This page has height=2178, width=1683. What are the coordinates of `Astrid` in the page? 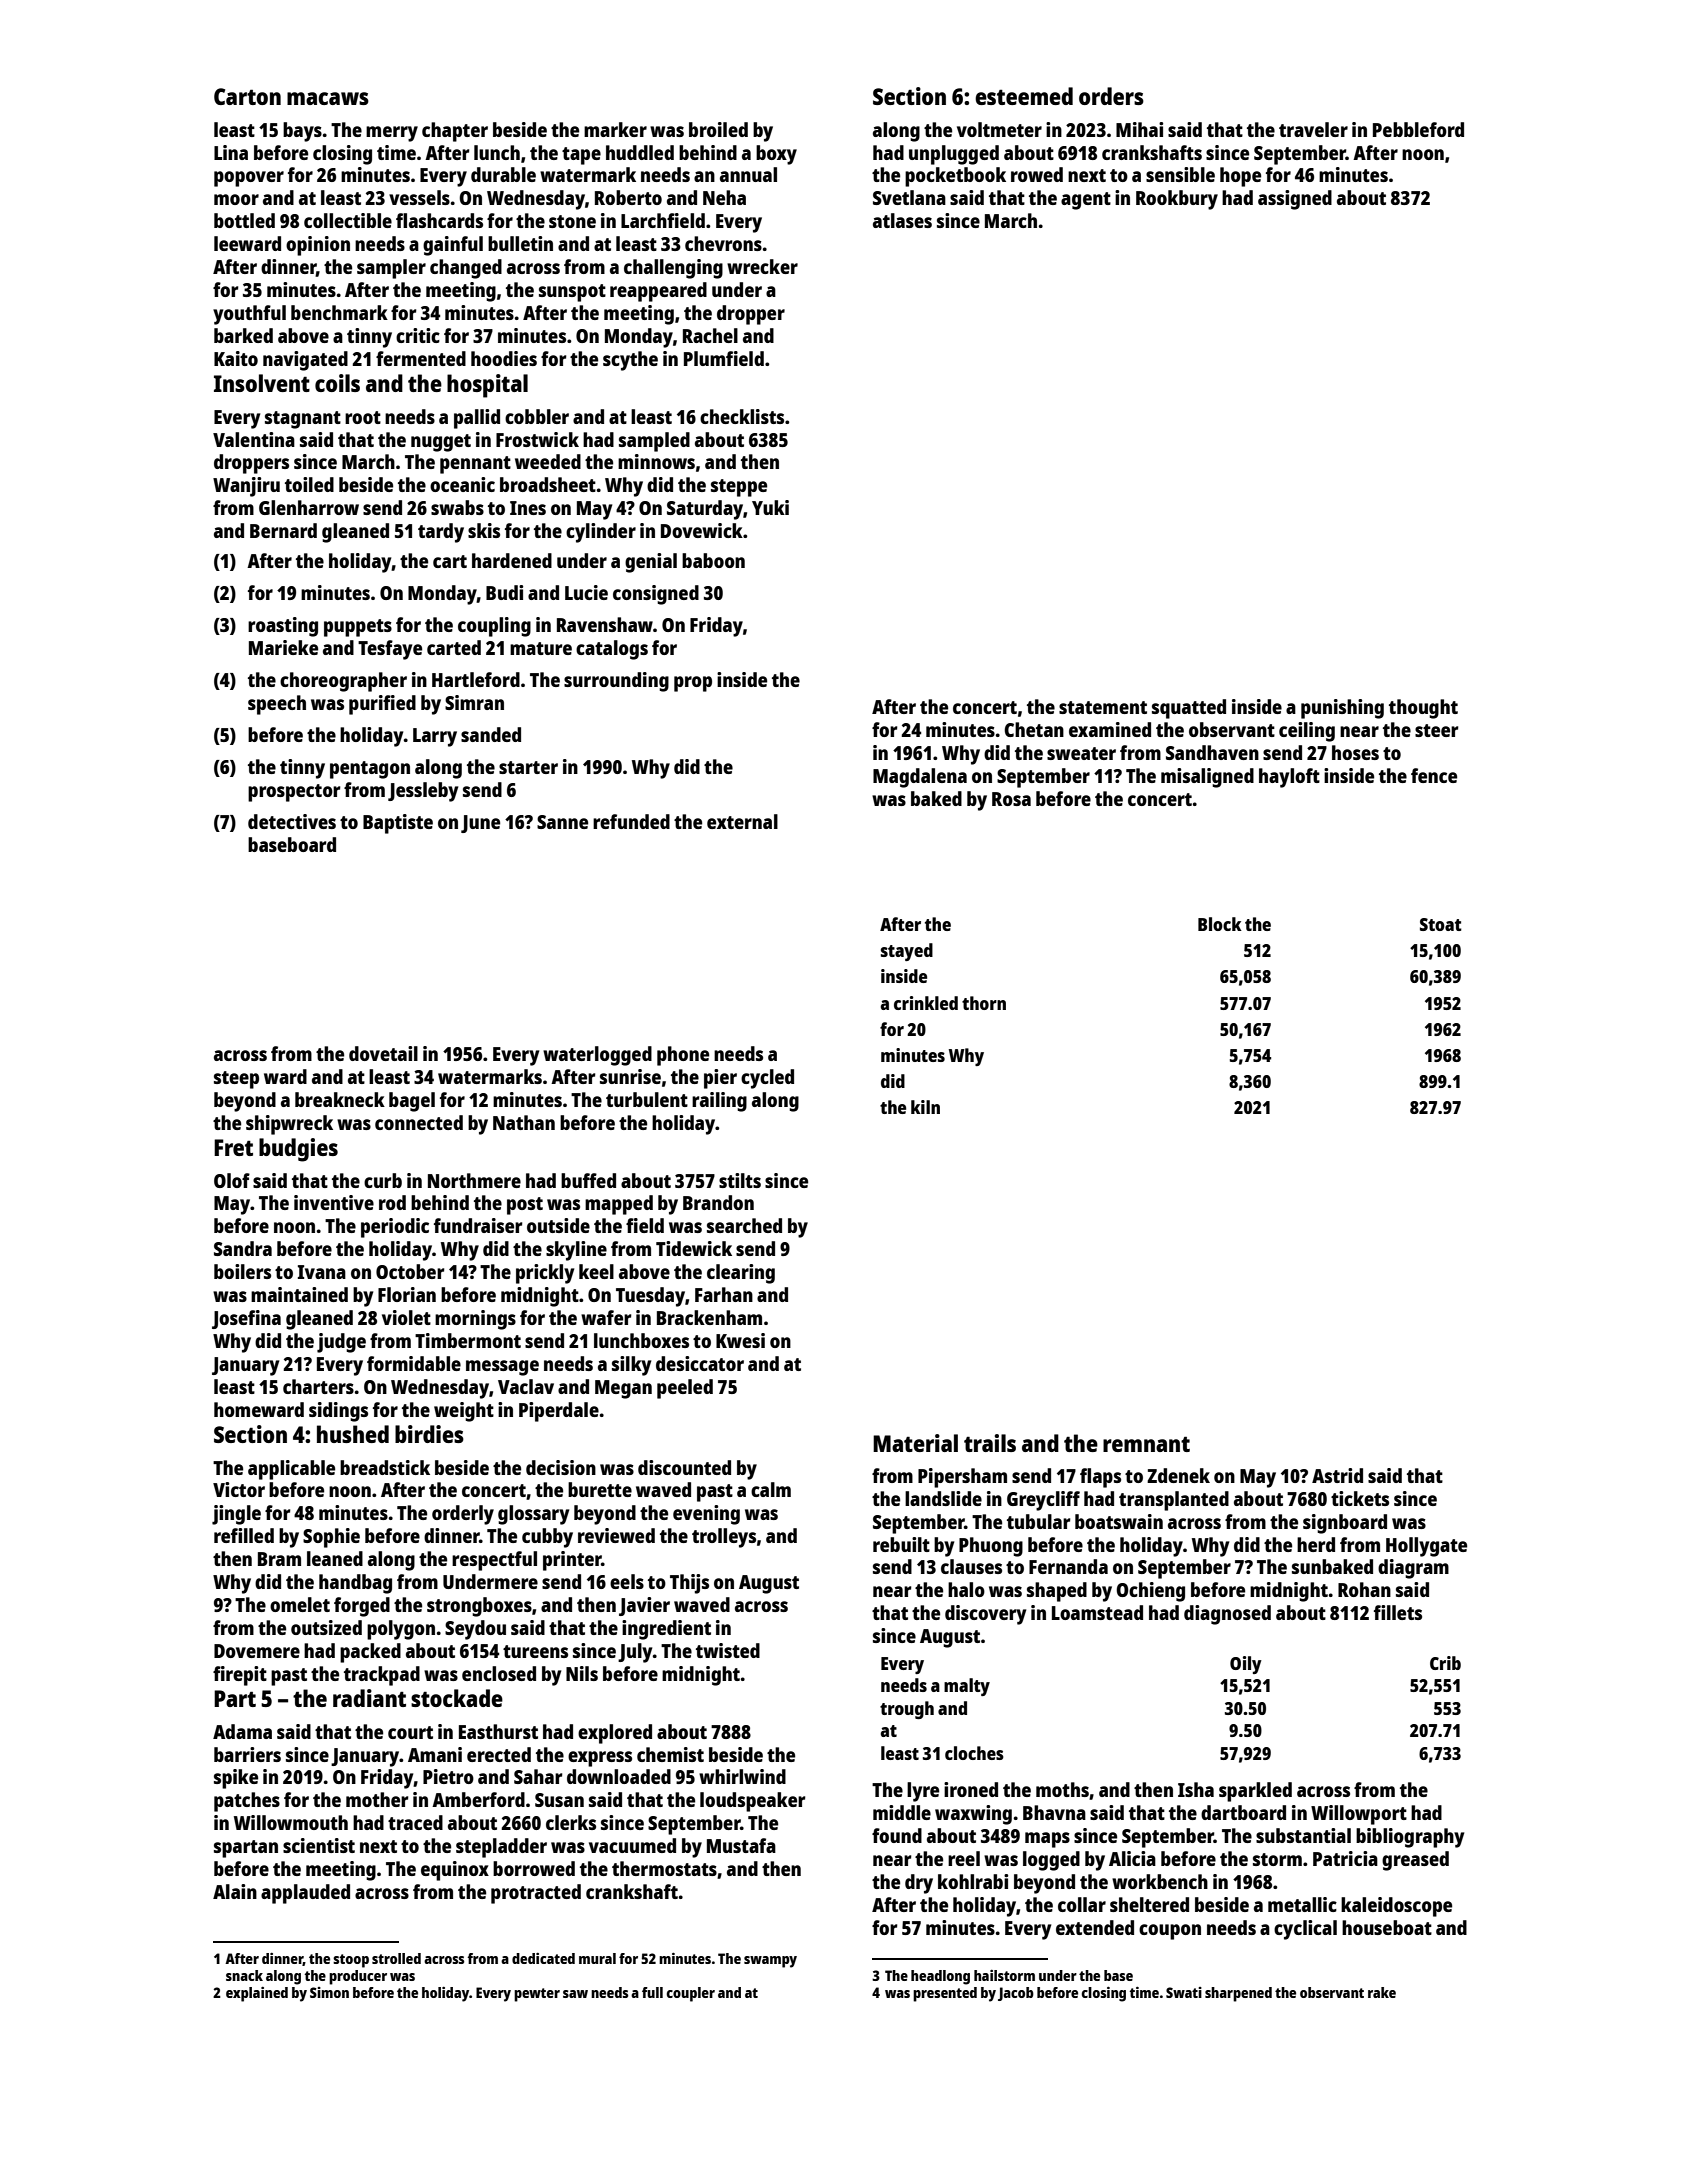 It's located at (1337, 1475).
